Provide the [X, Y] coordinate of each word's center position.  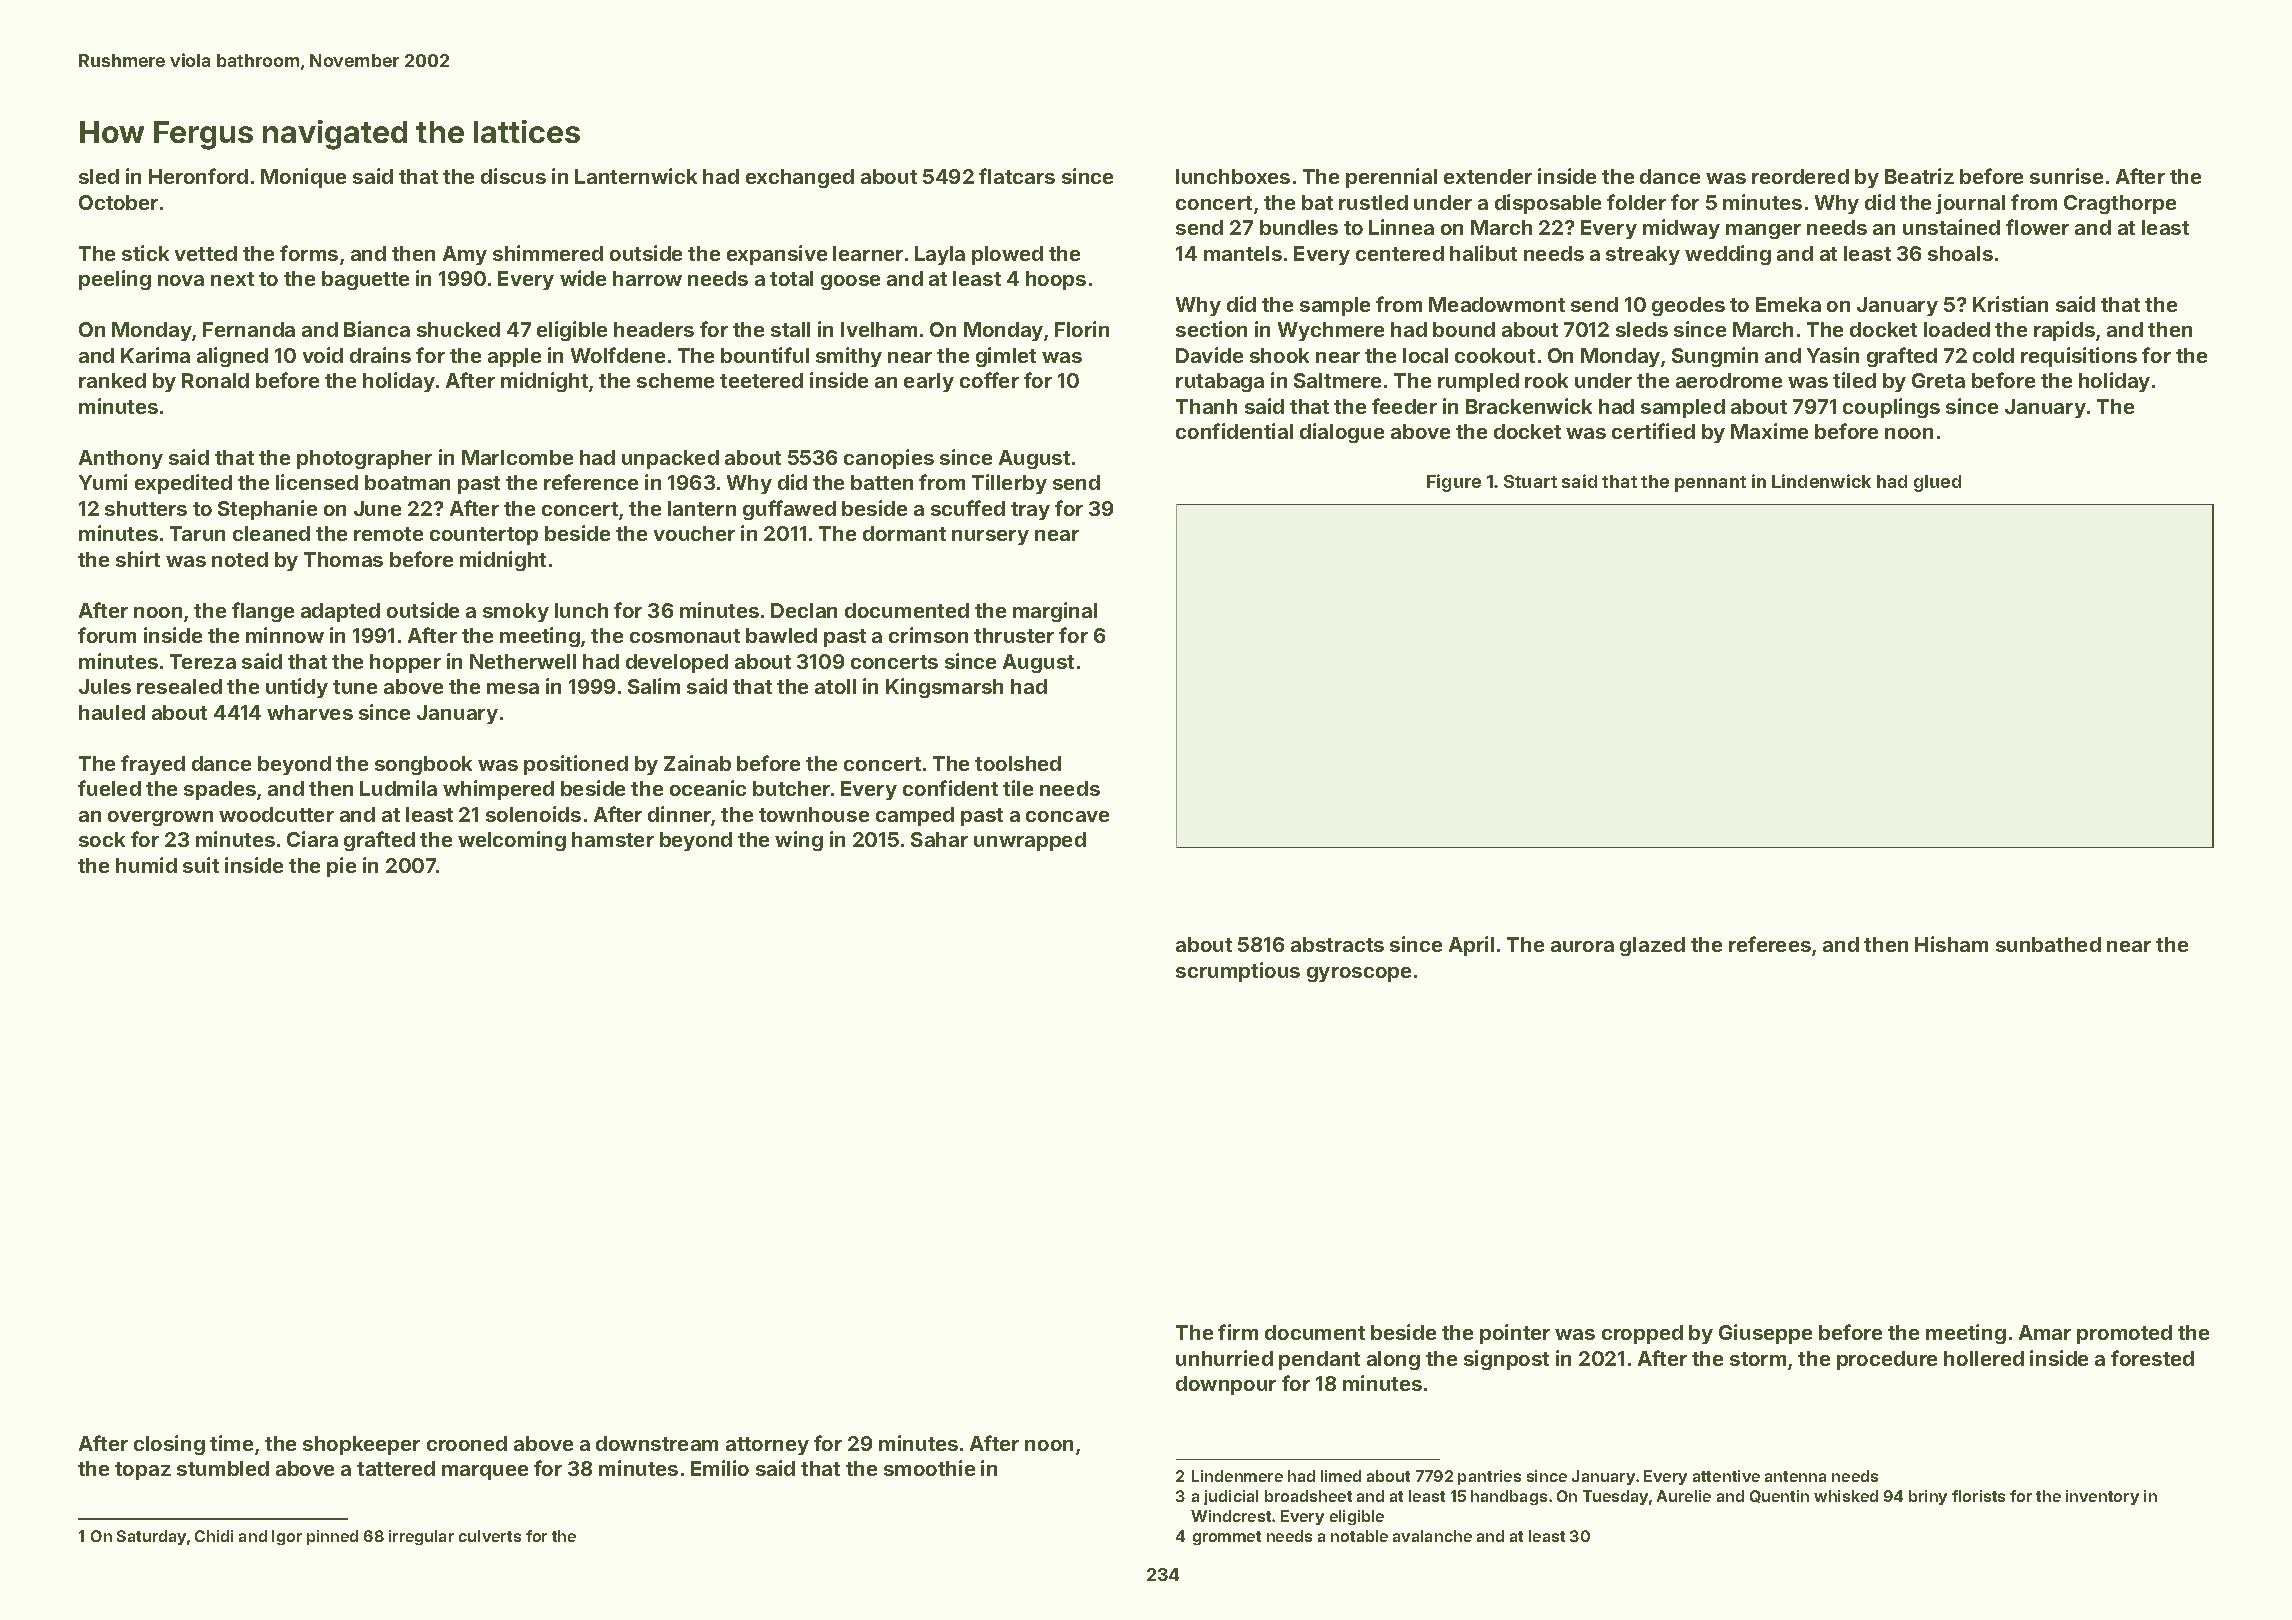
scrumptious [1238, 972]
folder [1636, 202]
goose [850, 282]
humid [146, 865]
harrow [647, 278]
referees [1770, 944]
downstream [657, 1443]
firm [1238, 1332]
